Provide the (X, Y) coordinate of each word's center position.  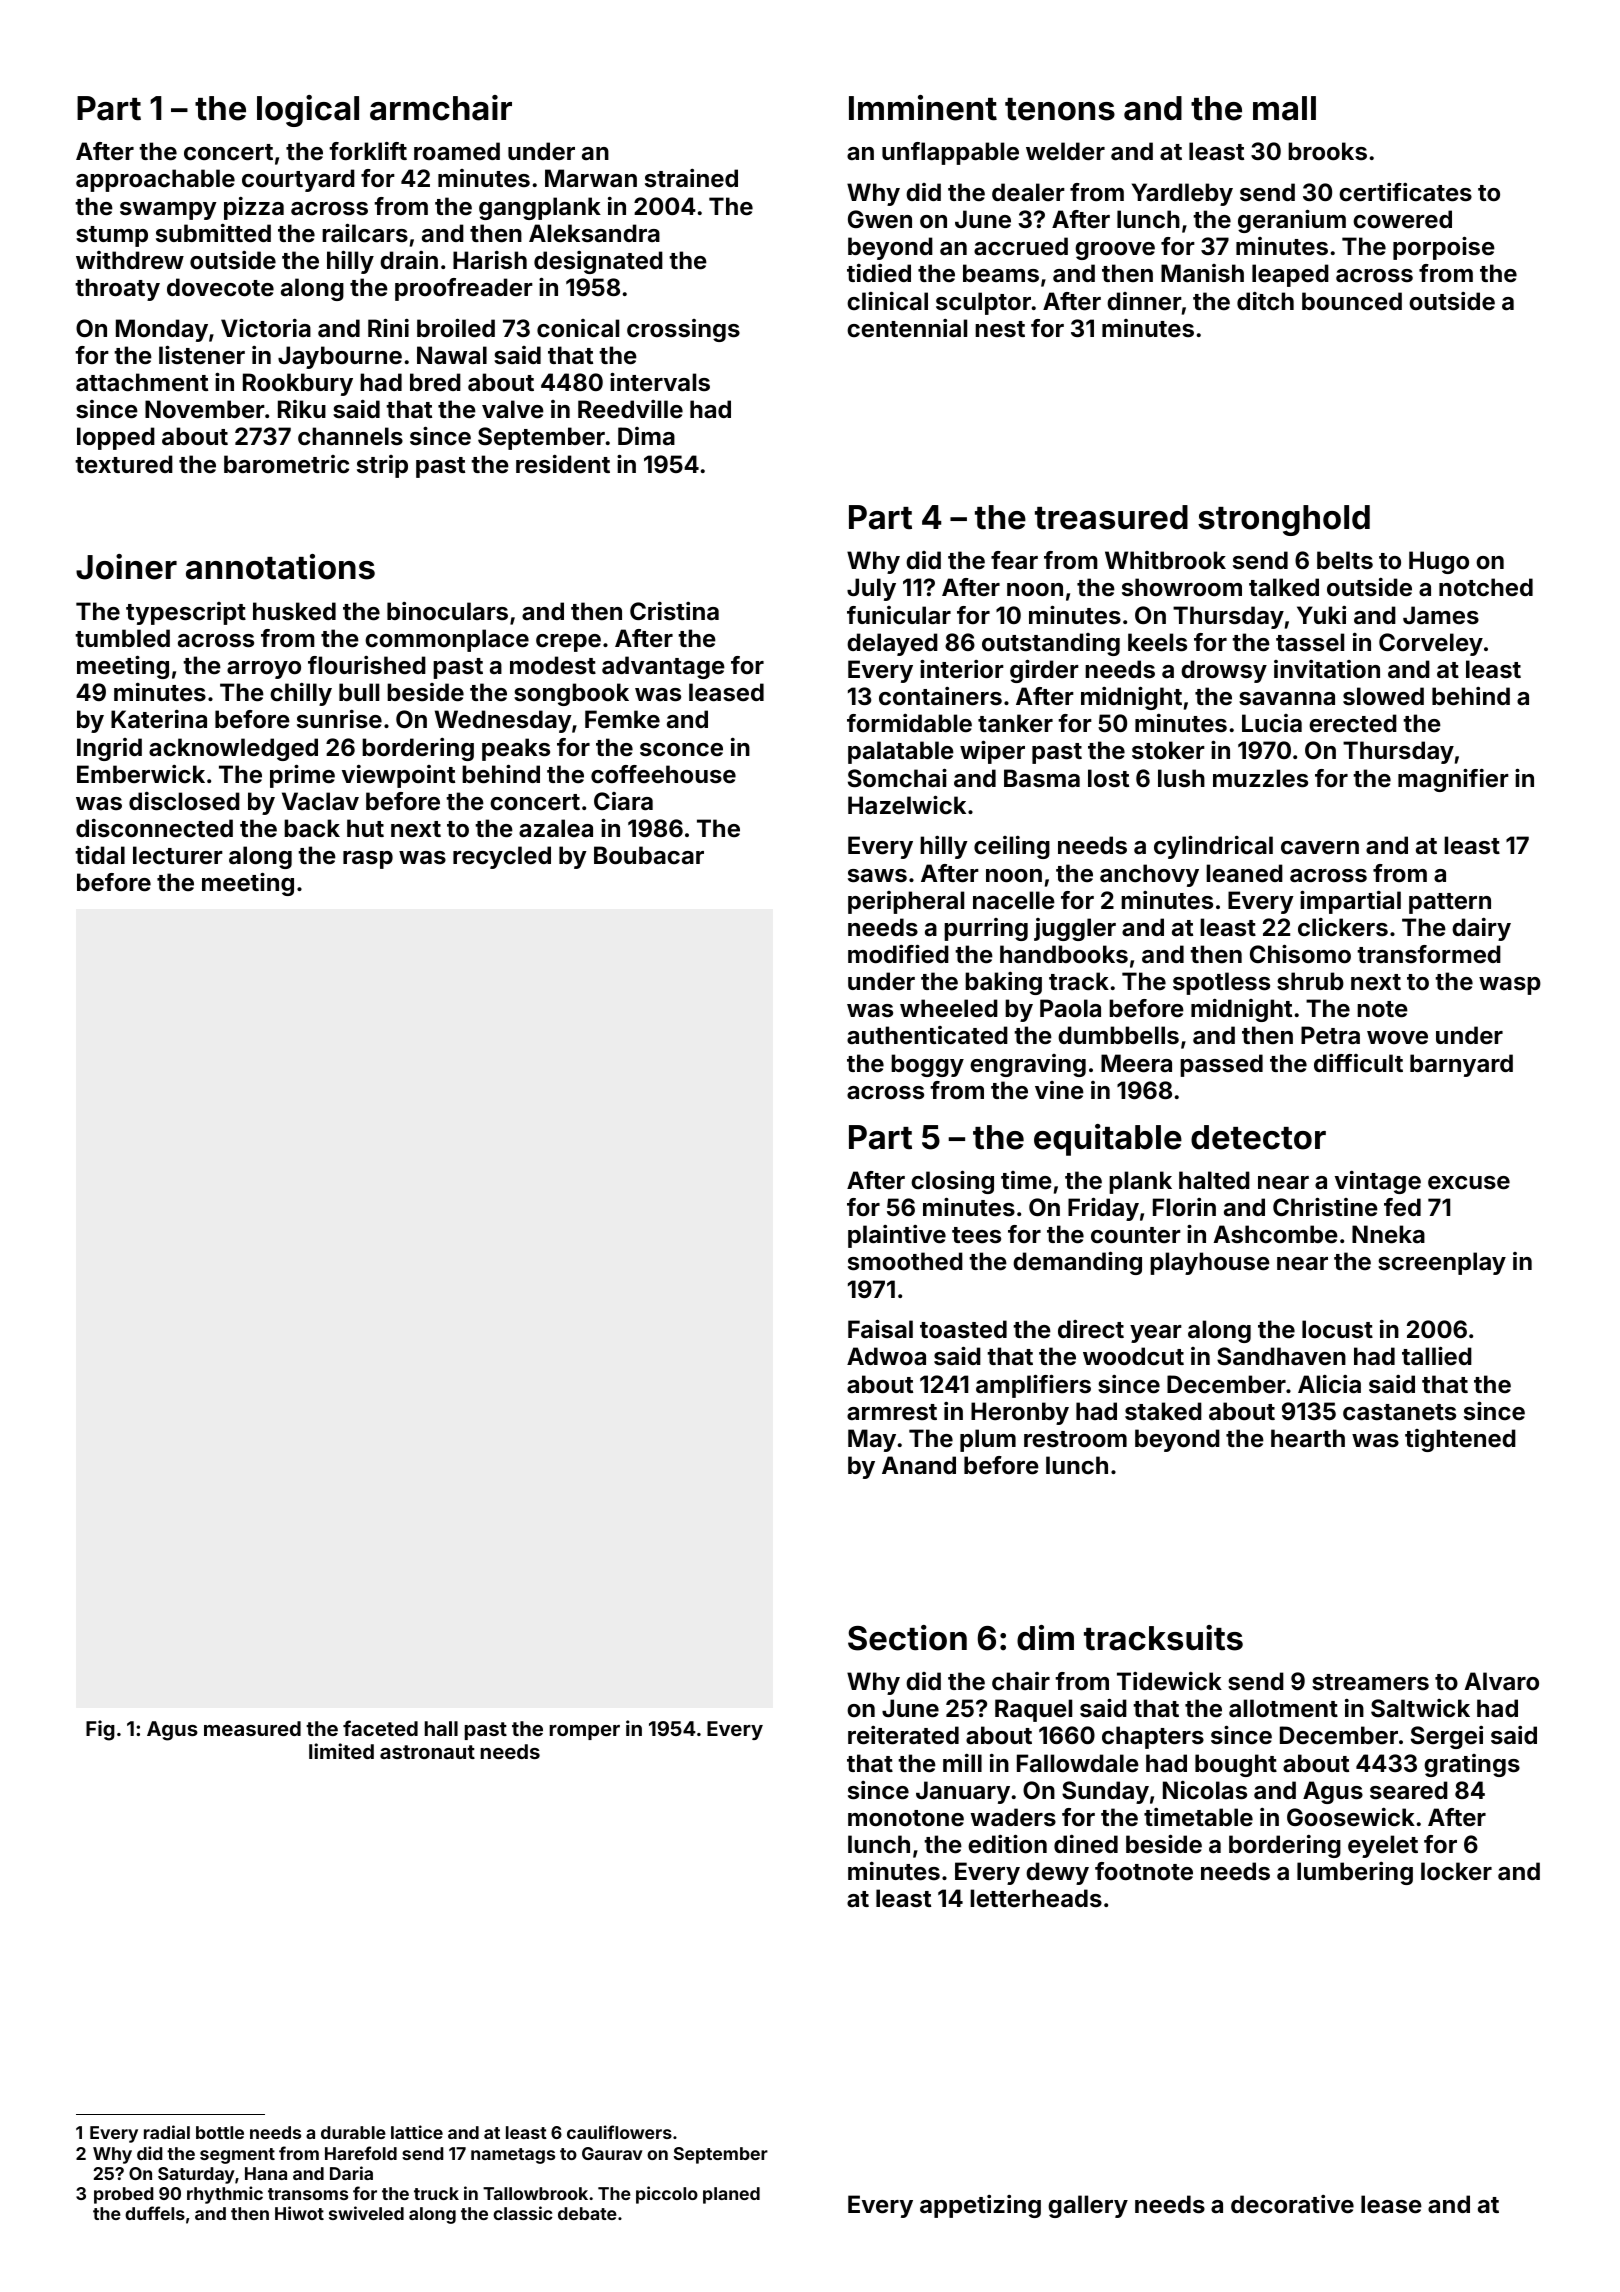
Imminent (923, 108)
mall (1284, 108)
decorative (1292, 2204)
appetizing (980, 2206)
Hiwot (299, 2213)
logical (308, 111)
